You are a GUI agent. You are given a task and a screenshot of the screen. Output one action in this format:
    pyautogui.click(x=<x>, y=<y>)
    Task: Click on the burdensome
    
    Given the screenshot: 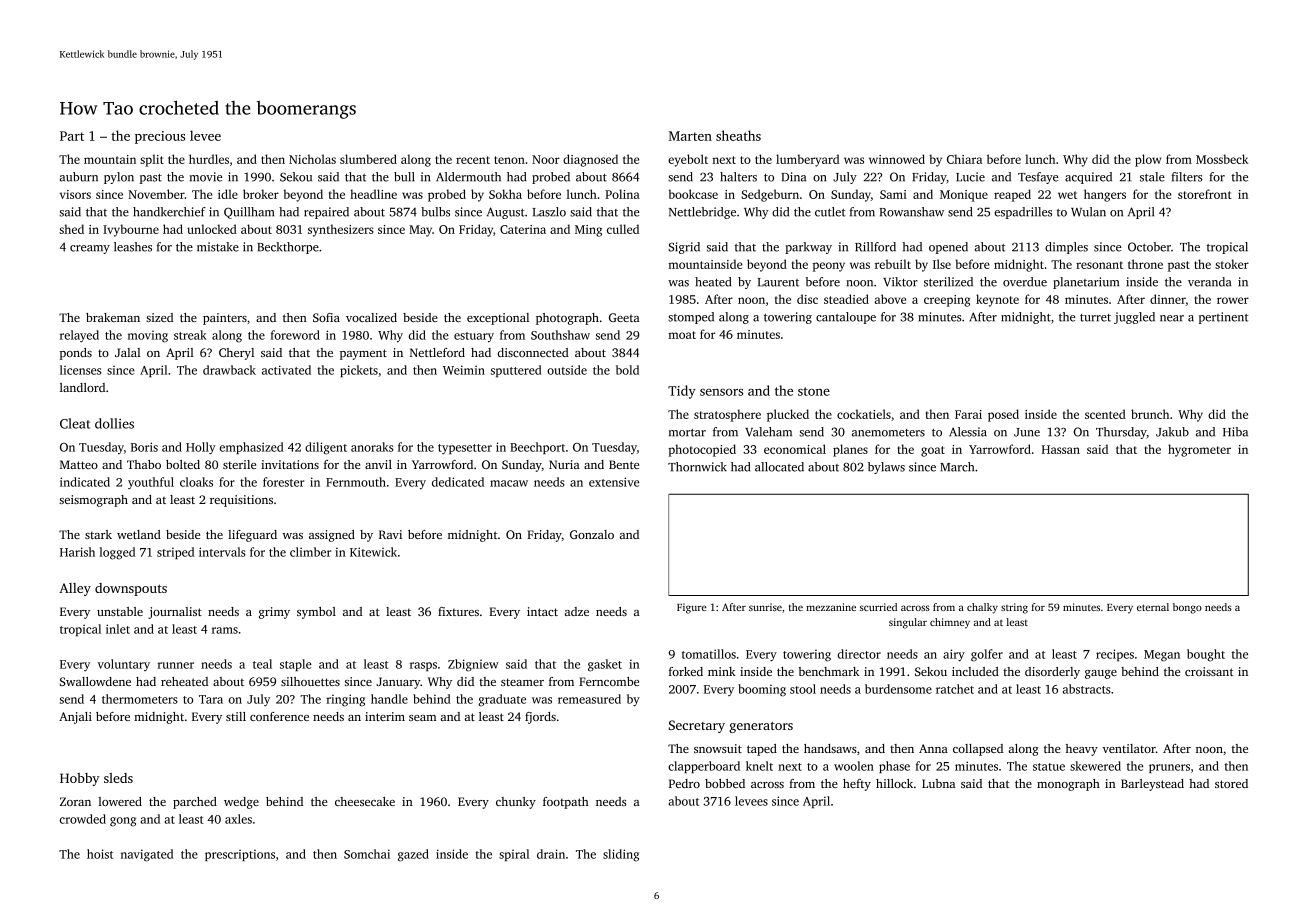 What is the action you would take?
    pyautogui.click(x=898, y=689)
